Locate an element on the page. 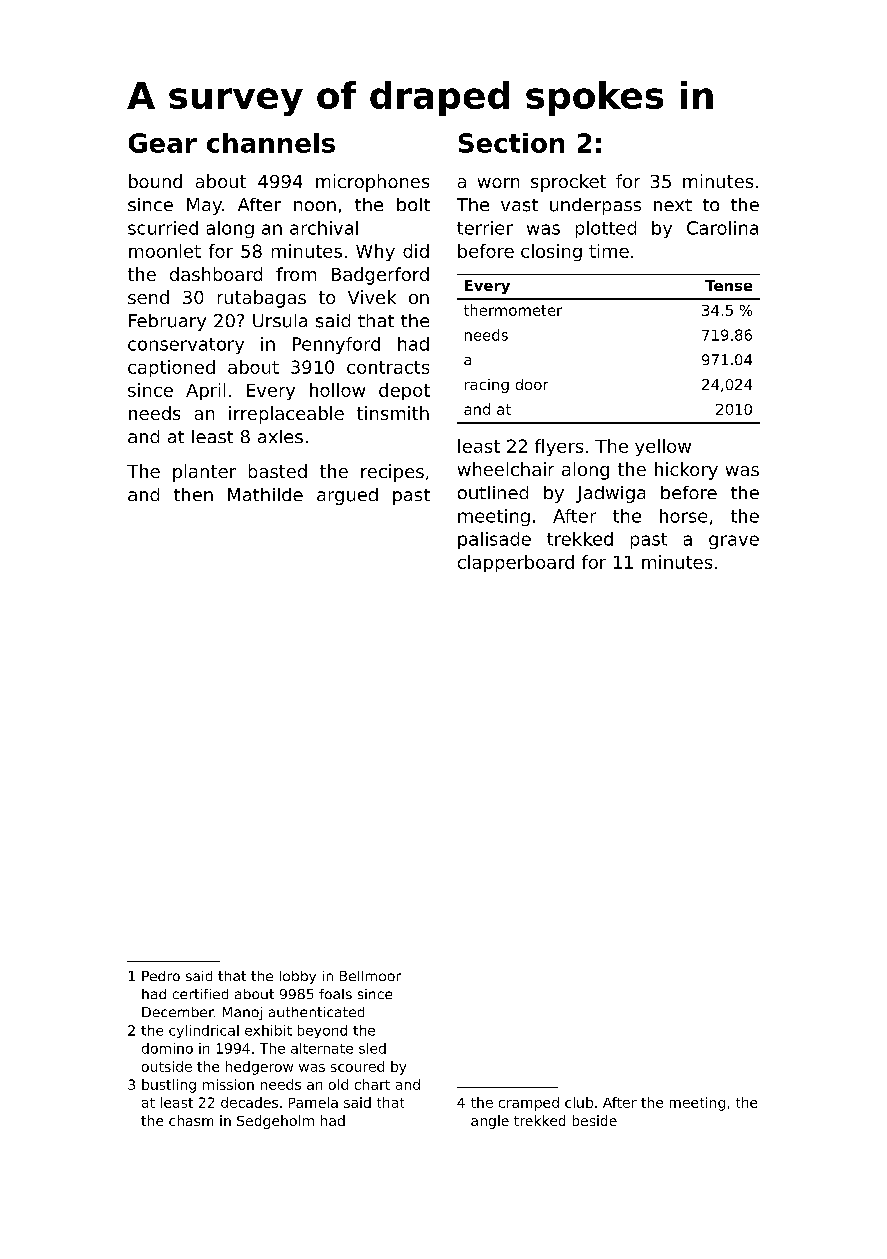 The width and height of the image is (887, 1259). palisade is located at coordinates (494, 540).
